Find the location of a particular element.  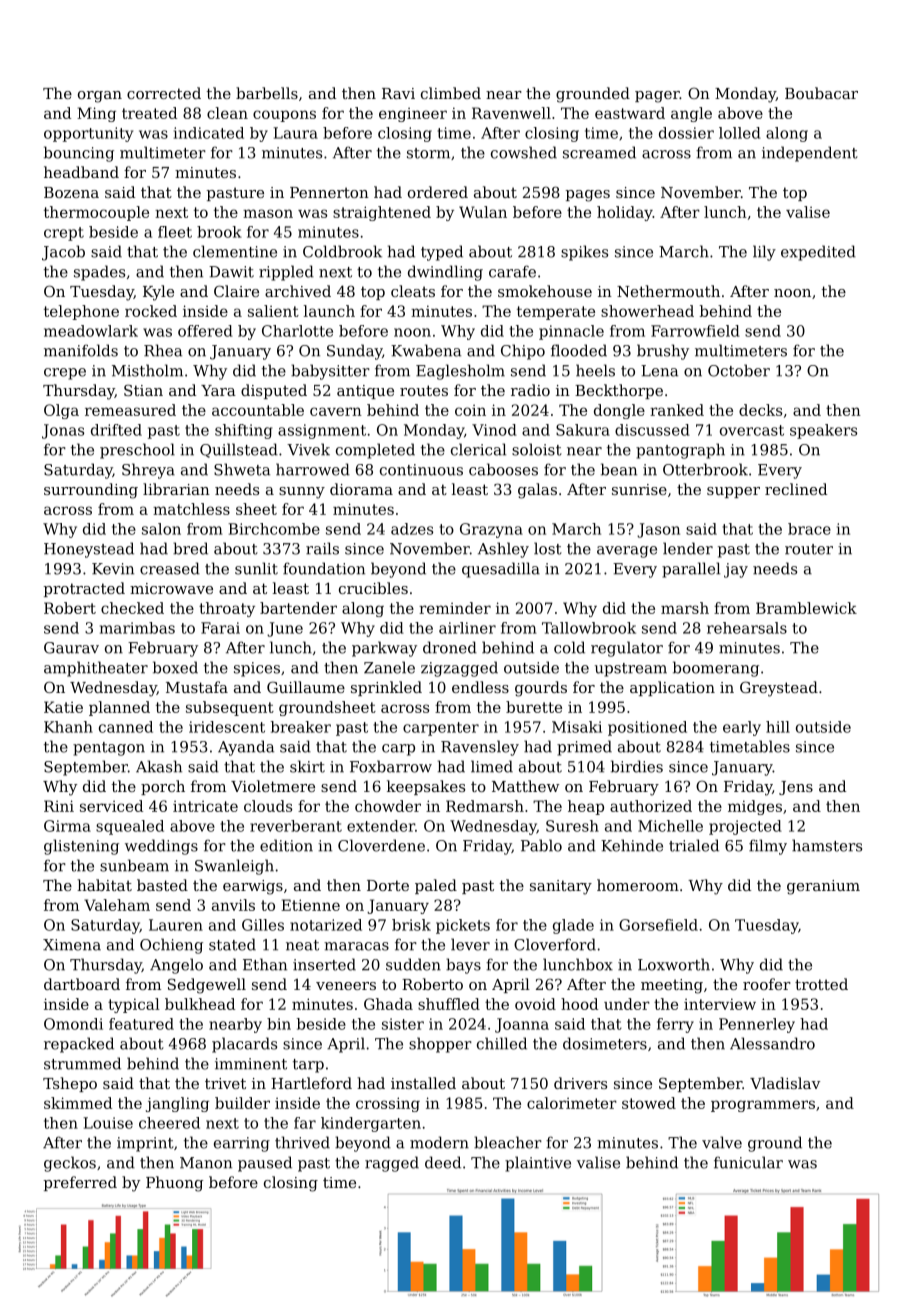

sunlit is located at coordinates (256, 568).
